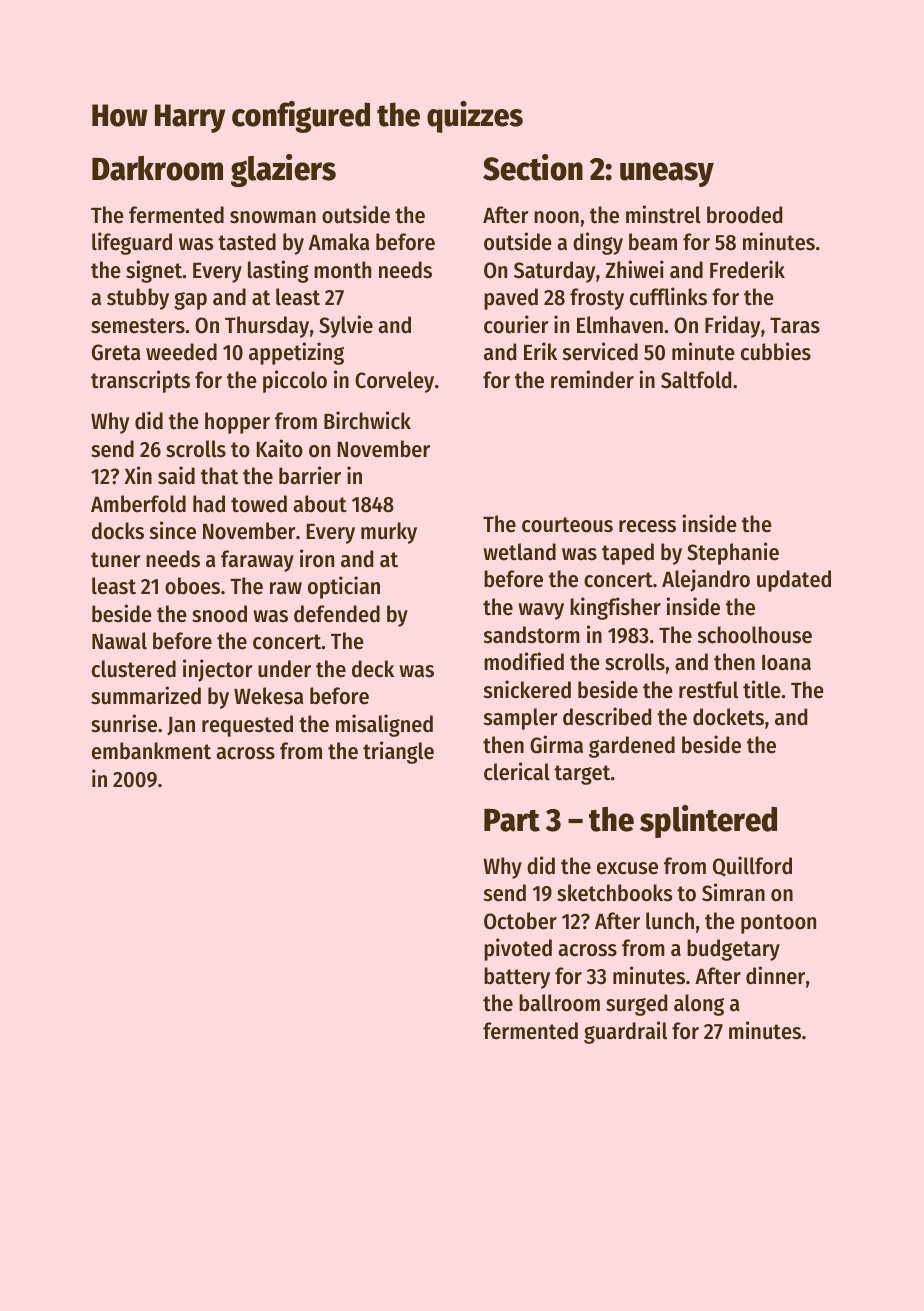 This screenshot has height=1311, width=924. Describe the element at coordinates (744, 215) in the screenshot. I see `brooded` at that location.
